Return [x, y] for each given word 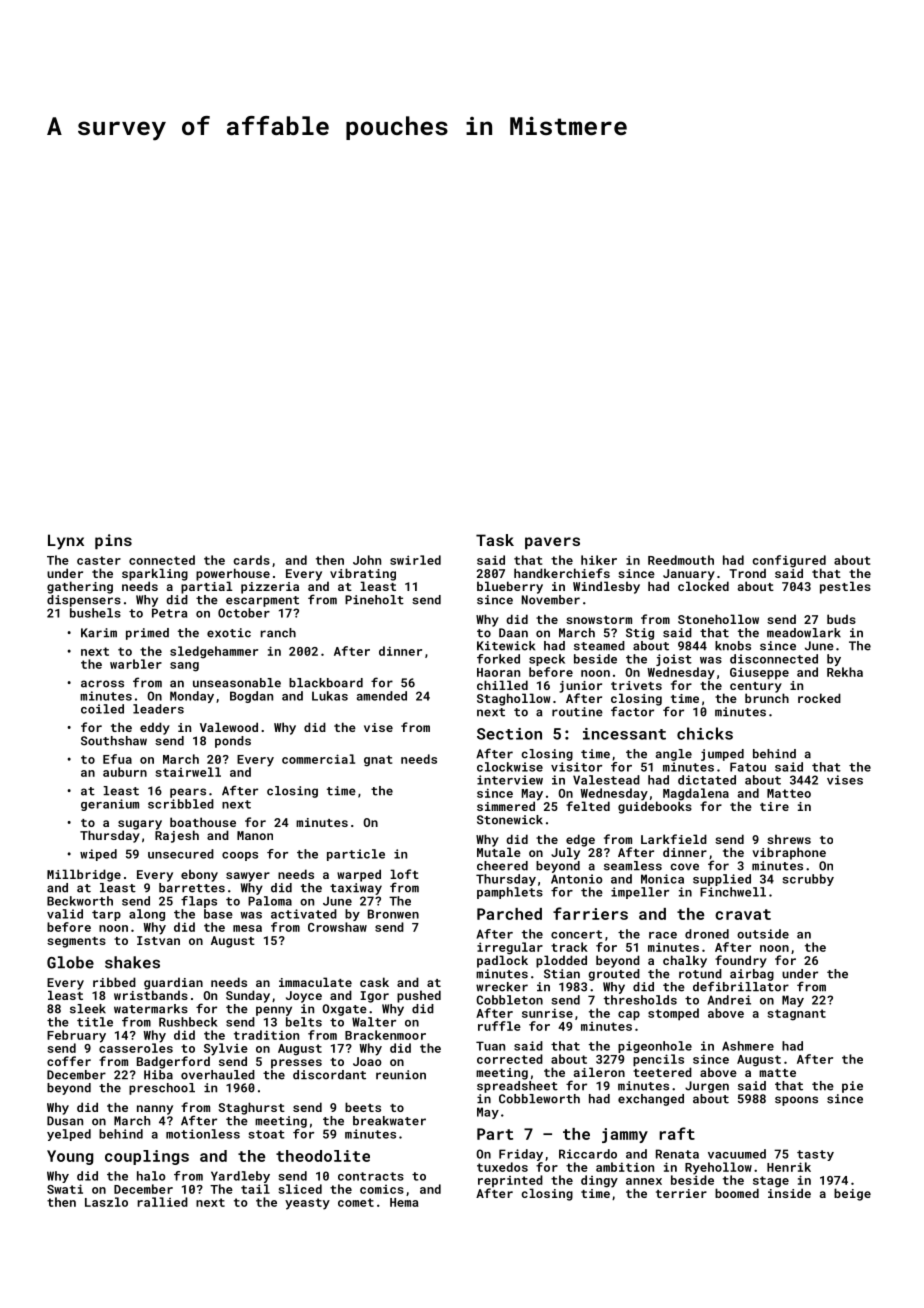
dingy [599, 1181]
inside [789, 1193]
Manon [255, 835]
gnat [378, 761]
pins [113, 541]
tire [774, 806]
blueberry [510, 587]
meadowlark [804, 633]
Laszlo [106, 1202]
